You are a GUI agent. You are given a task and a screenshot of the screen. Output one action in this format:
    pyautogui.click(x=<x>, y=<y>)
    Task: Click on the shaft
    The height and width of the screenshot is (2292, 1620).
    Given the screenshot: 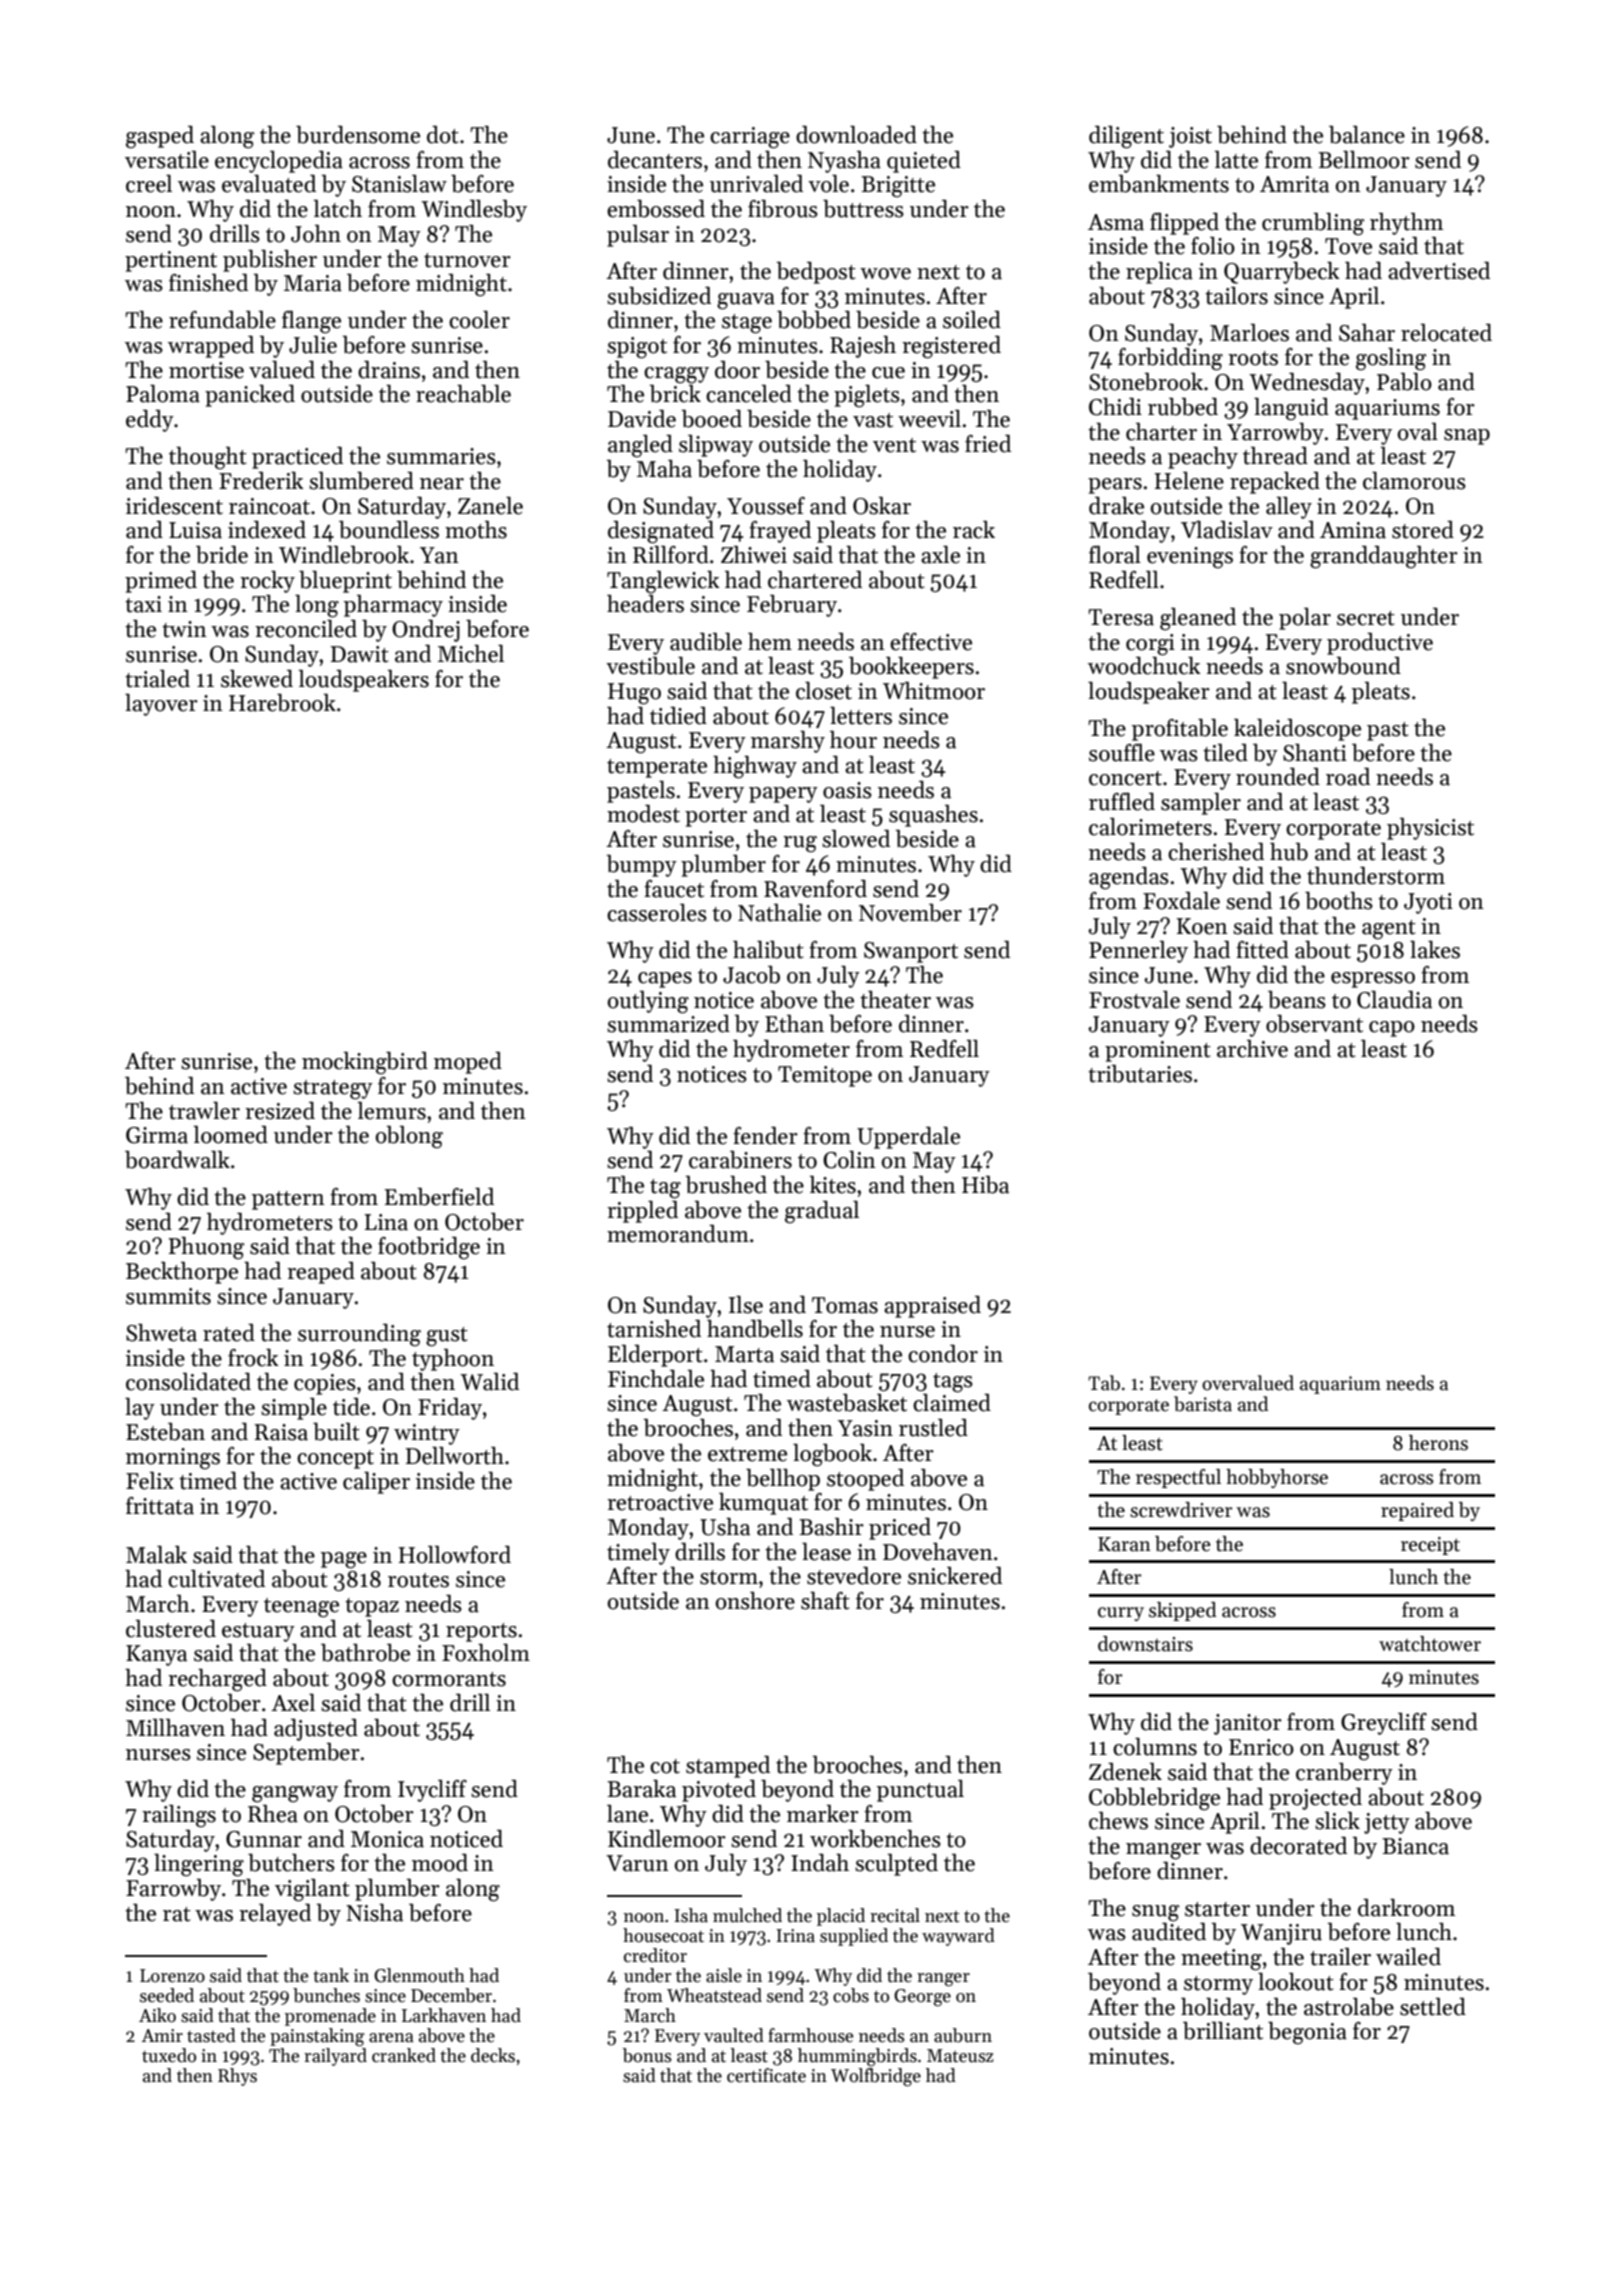 What is the action you would take?
    pyautogui.click(x=825, y=1601)
